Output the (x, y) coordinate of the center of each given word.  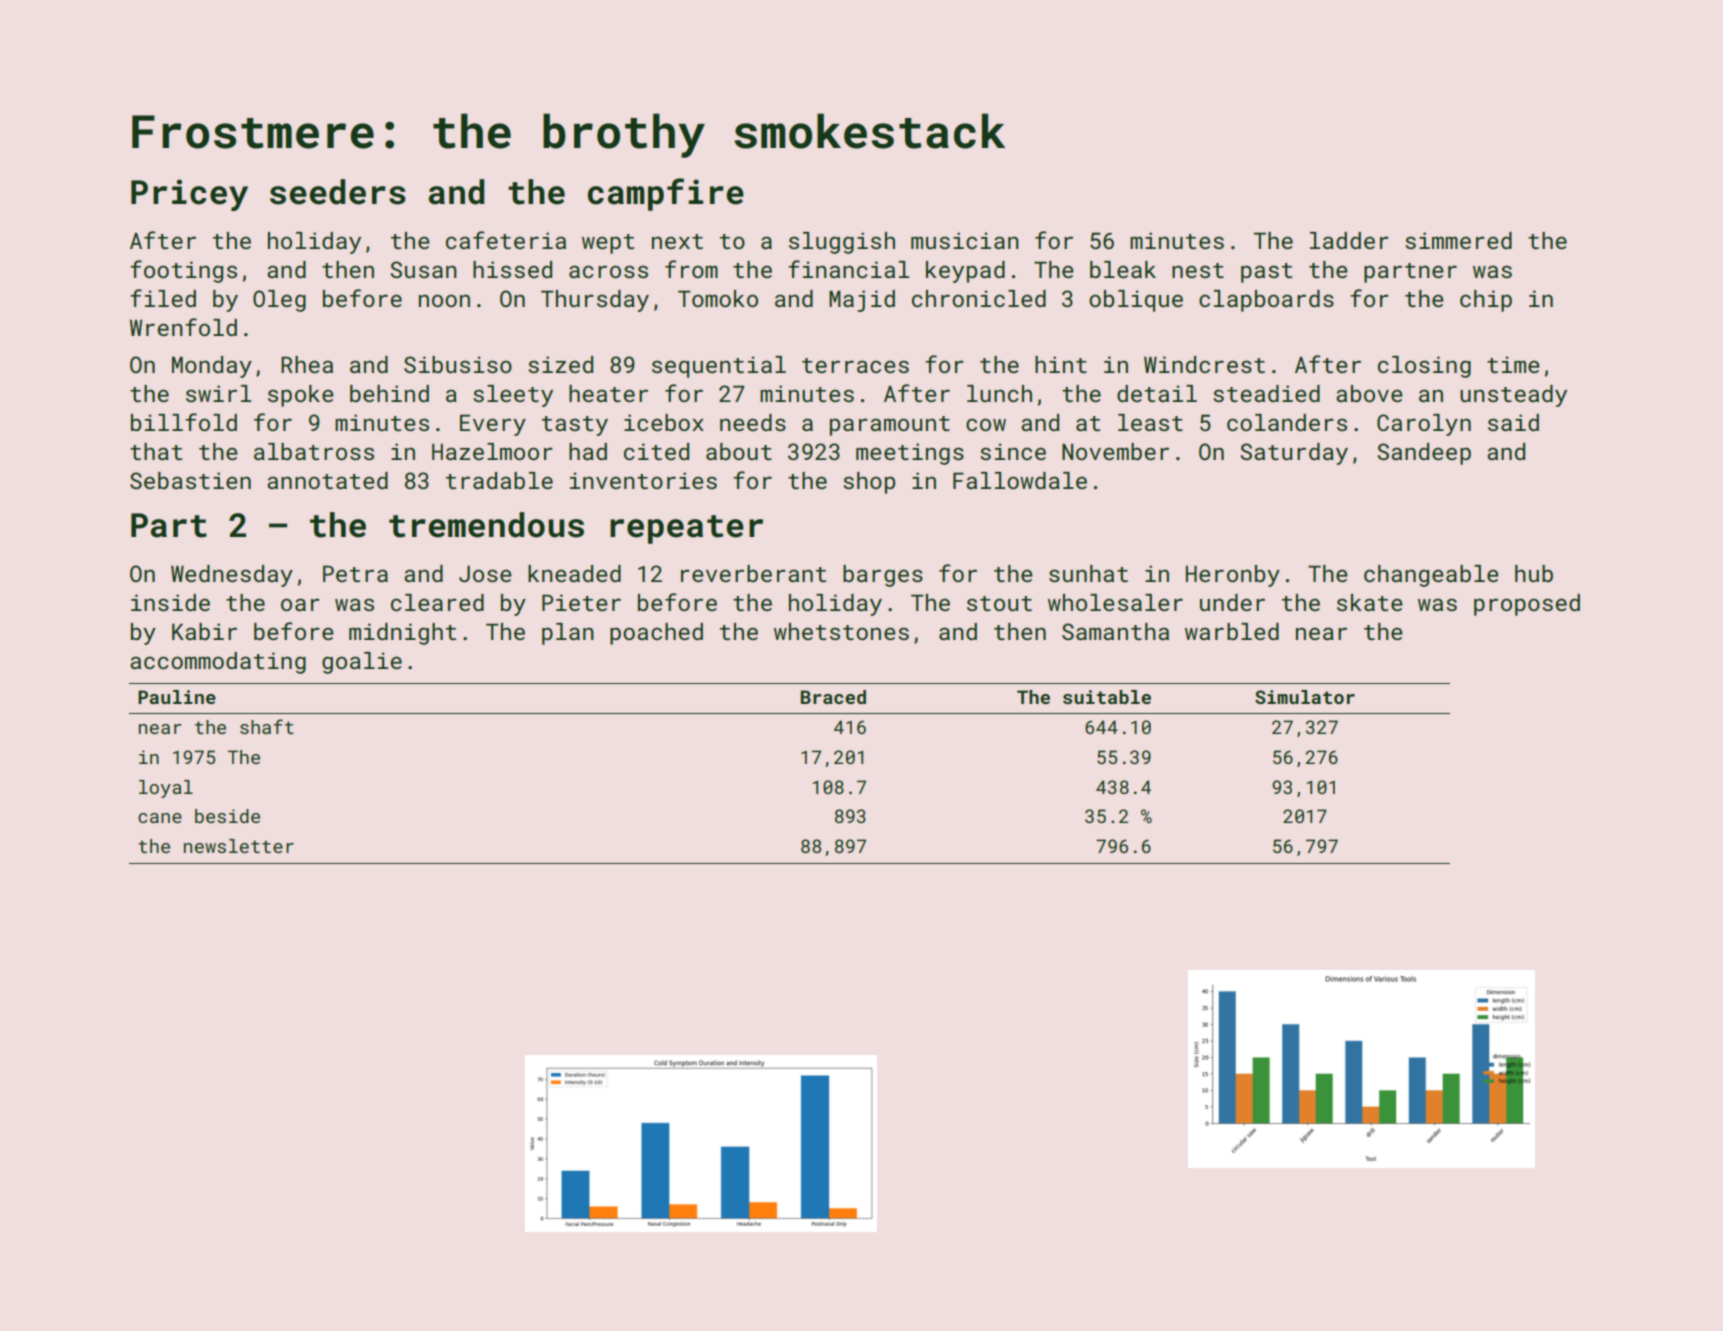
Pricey (189, 195)
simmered (1458, 240)
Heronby (1233, 576)
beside (227, 816)
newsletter (239, 846)
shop (869, 483)
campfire (666, 194)
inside (170, 602)
